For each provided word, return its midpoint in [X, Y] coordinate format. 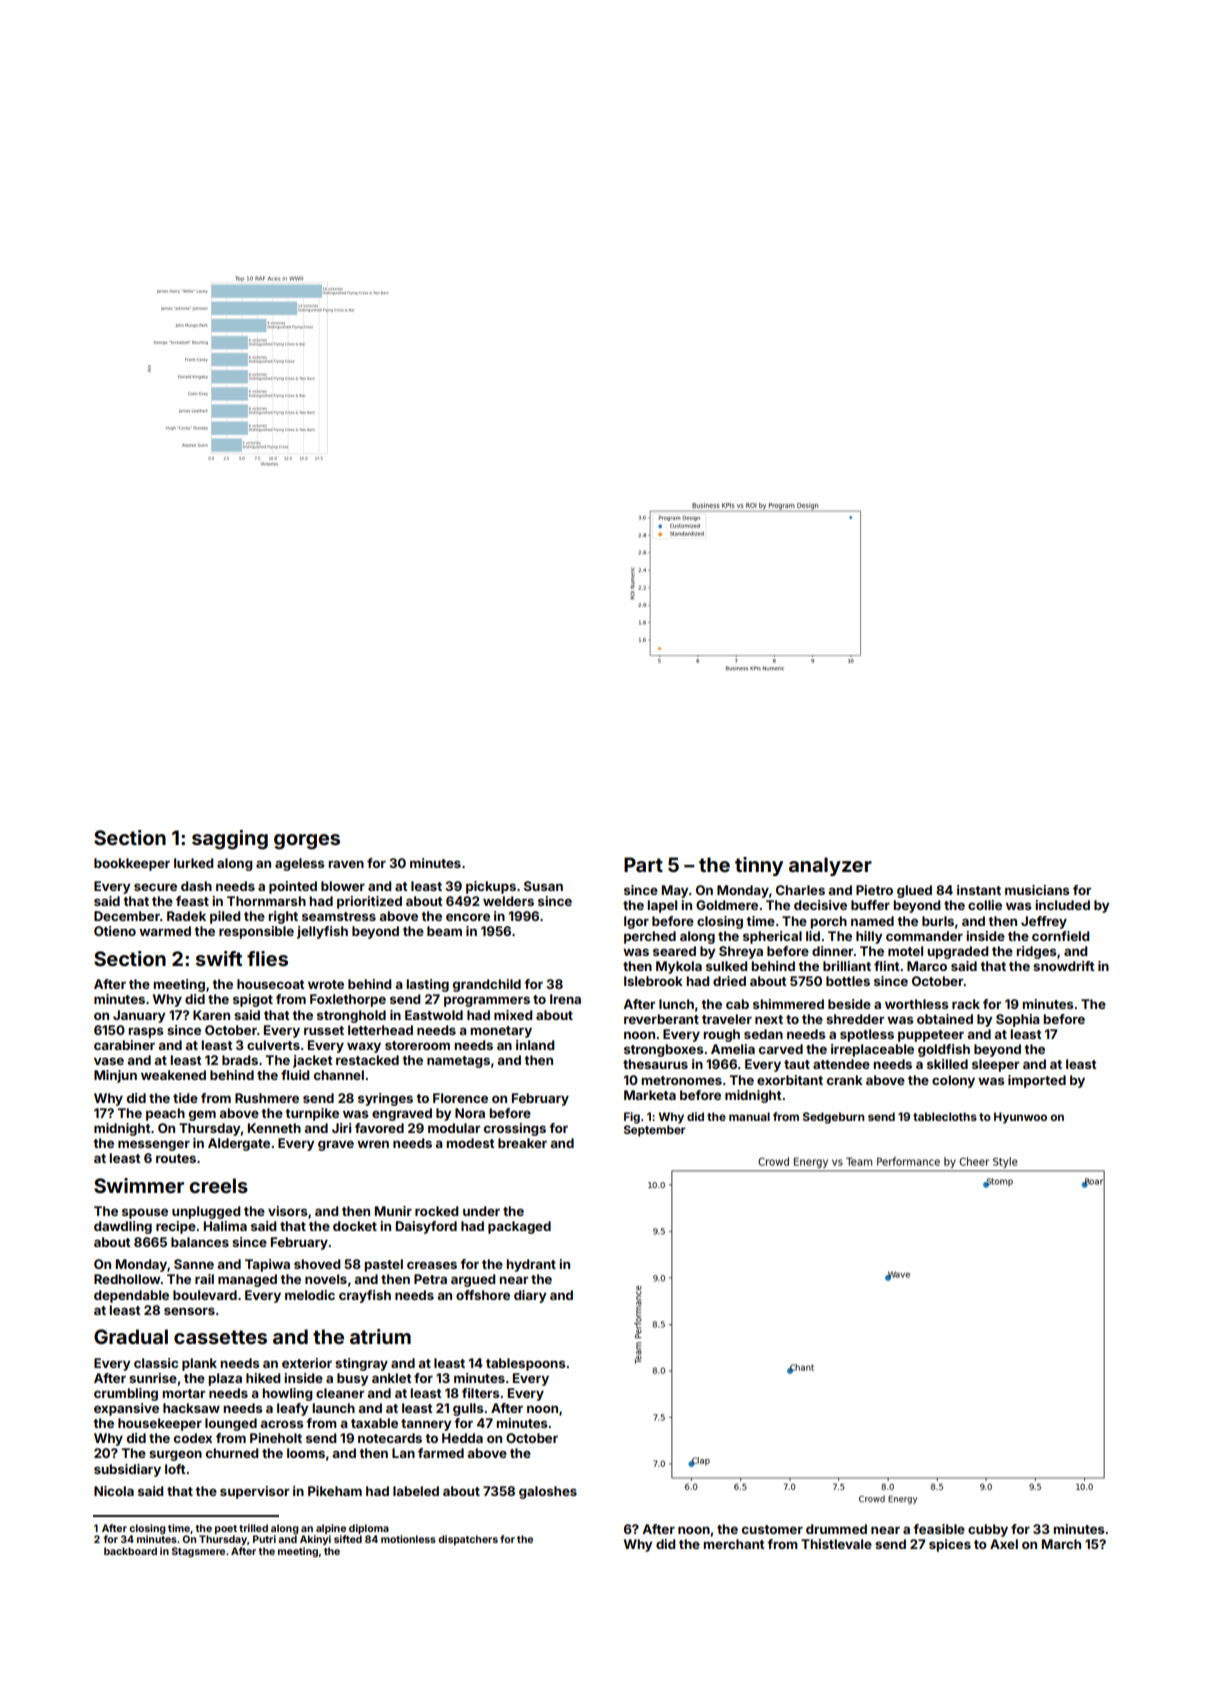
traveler [727, 1019]
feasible [939, 1529]
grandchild [487, 985]
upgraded [957, 952]
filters [481, 1393]
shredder [855, 1019]
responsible [256, 932]
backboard [130, 1551]
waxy [364, 1047]
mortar [183, 1393]
